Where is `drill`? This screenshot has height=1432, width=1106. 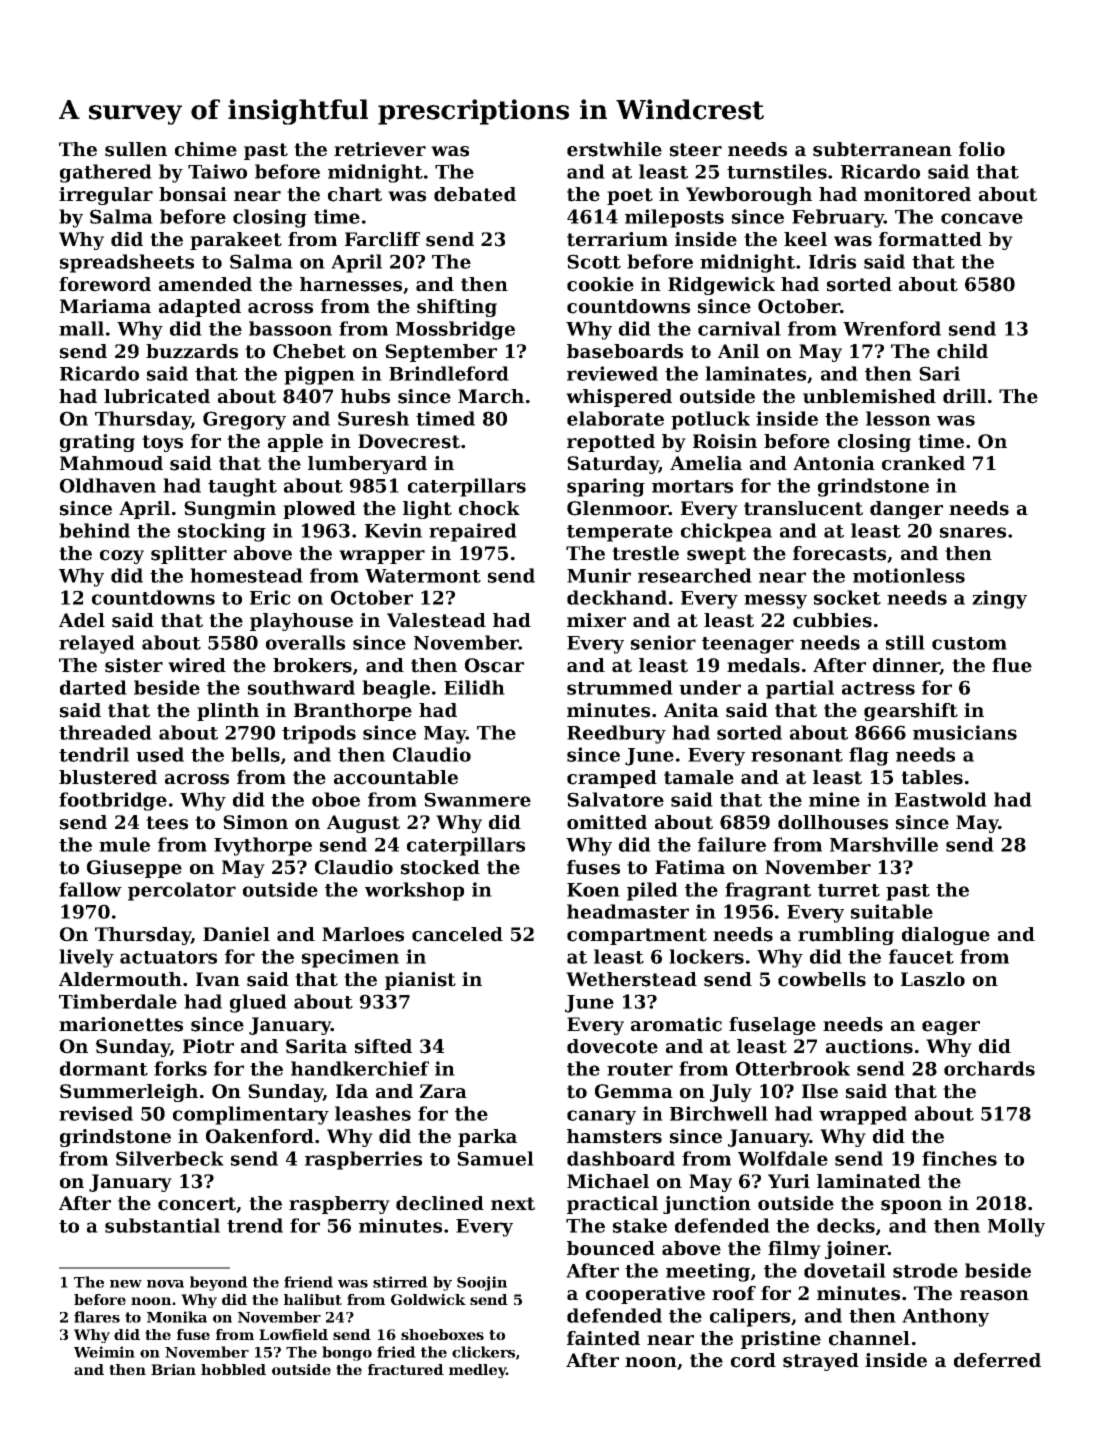 drill is located at coordinates (964, 396).
